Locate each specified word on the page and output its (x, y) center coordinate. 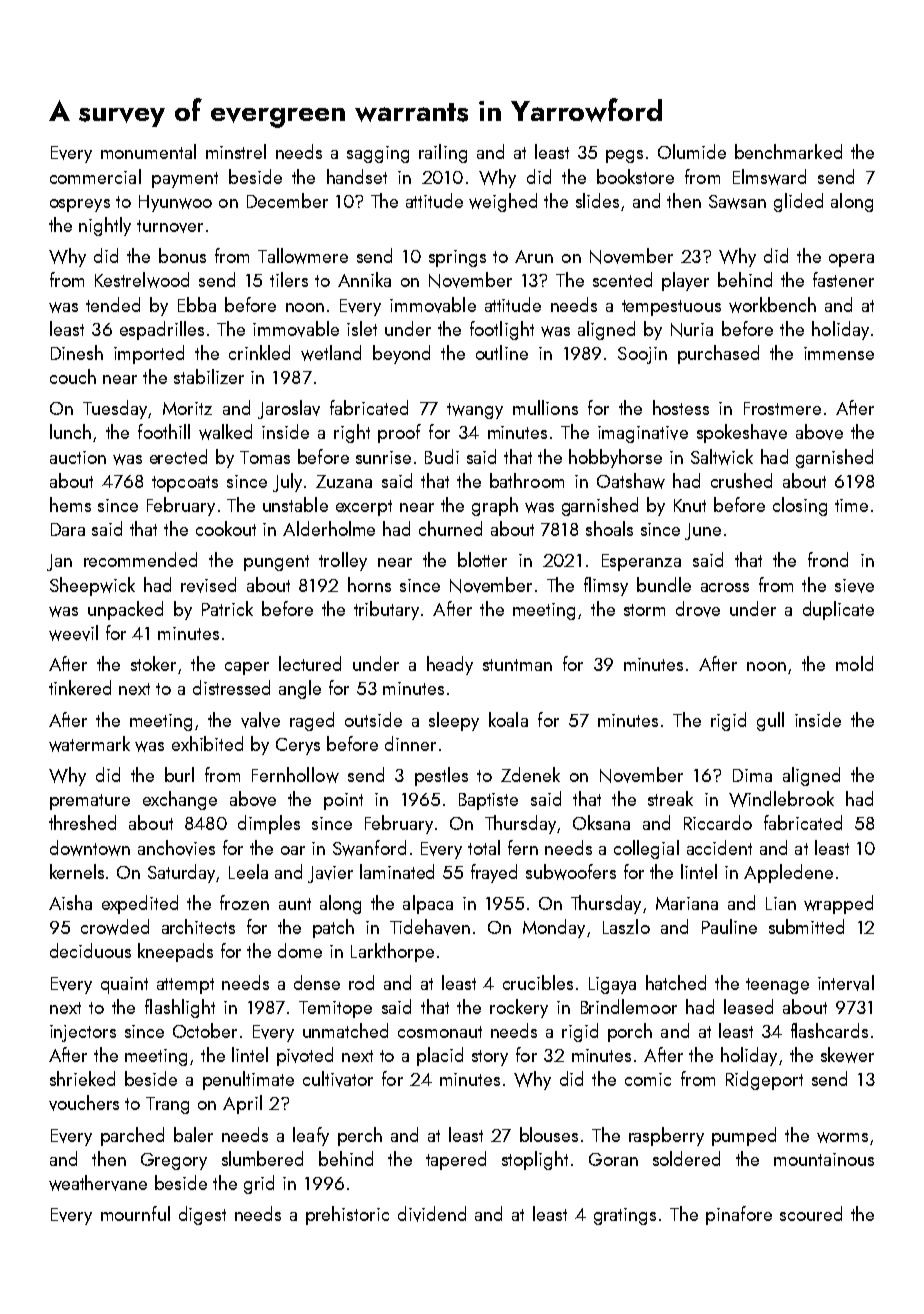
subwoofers (571, 872)
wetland (331, 353)
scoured (811, 1213)
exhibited (207, 743)
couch (73, 376)
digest (202, 1215)
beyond (401, 354)
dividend (432, 1214)
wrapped (838, 904)
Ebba (197, 304)
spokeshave (742, 433)
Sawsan (737, 202)
